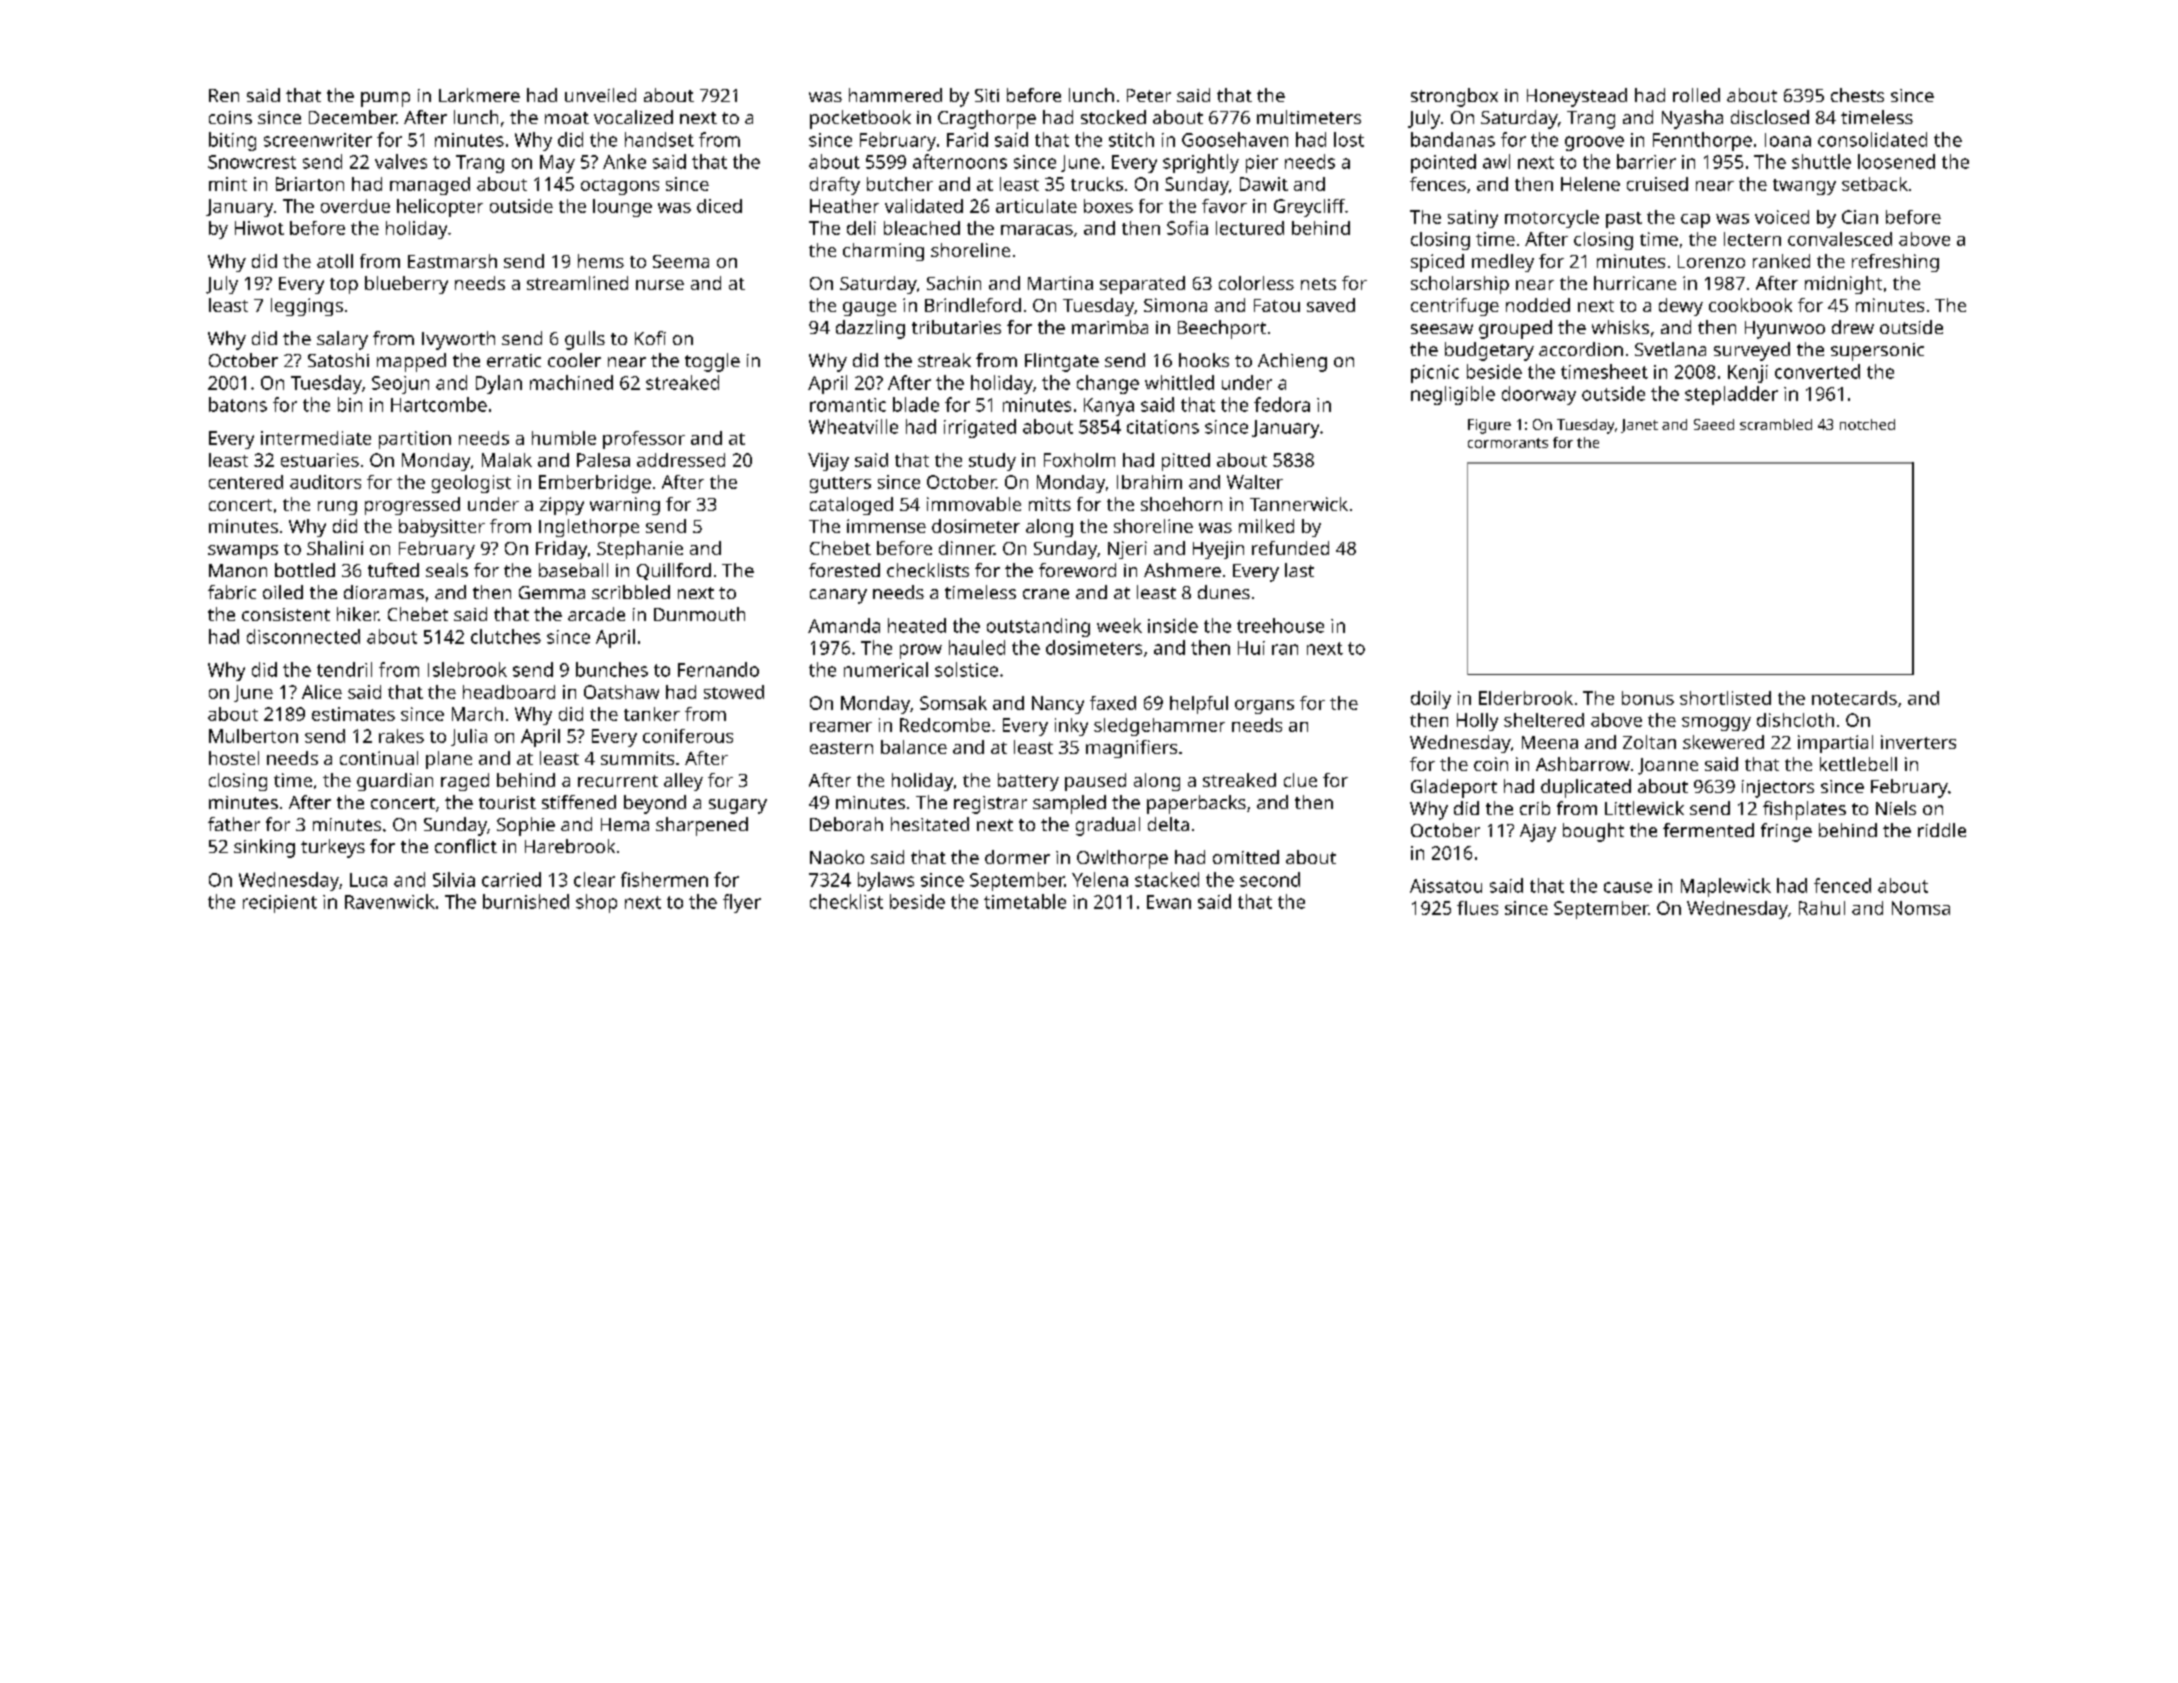  What do you see at coordinates (1860, 217) in the screenshot?
I see `Cian` at bounding box center [1860, 217].
